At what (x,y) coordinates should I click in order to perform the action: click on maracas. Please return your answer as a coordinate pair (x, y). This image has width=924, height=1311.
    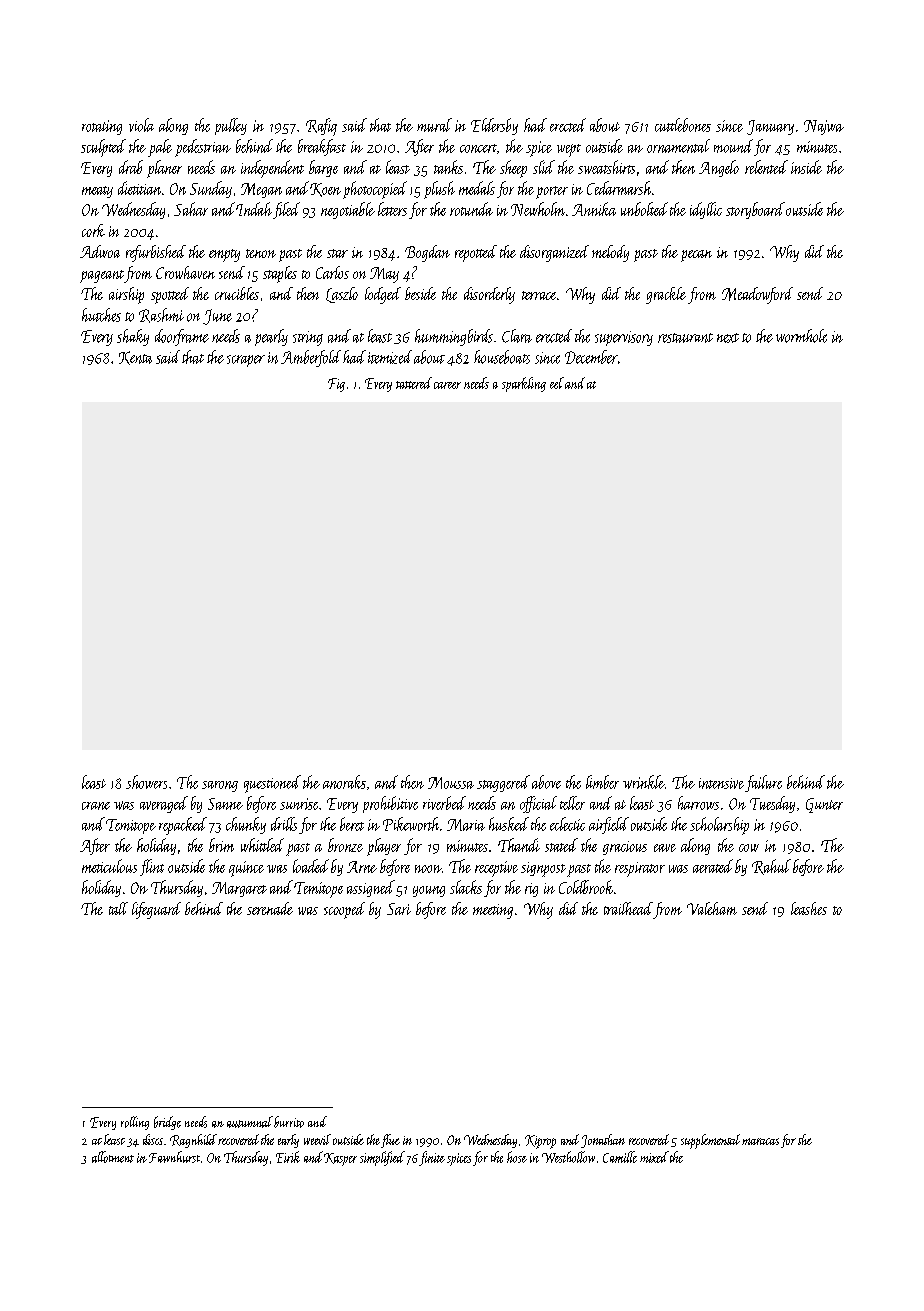
    Looking at the image, I should click on (760, 1141).
